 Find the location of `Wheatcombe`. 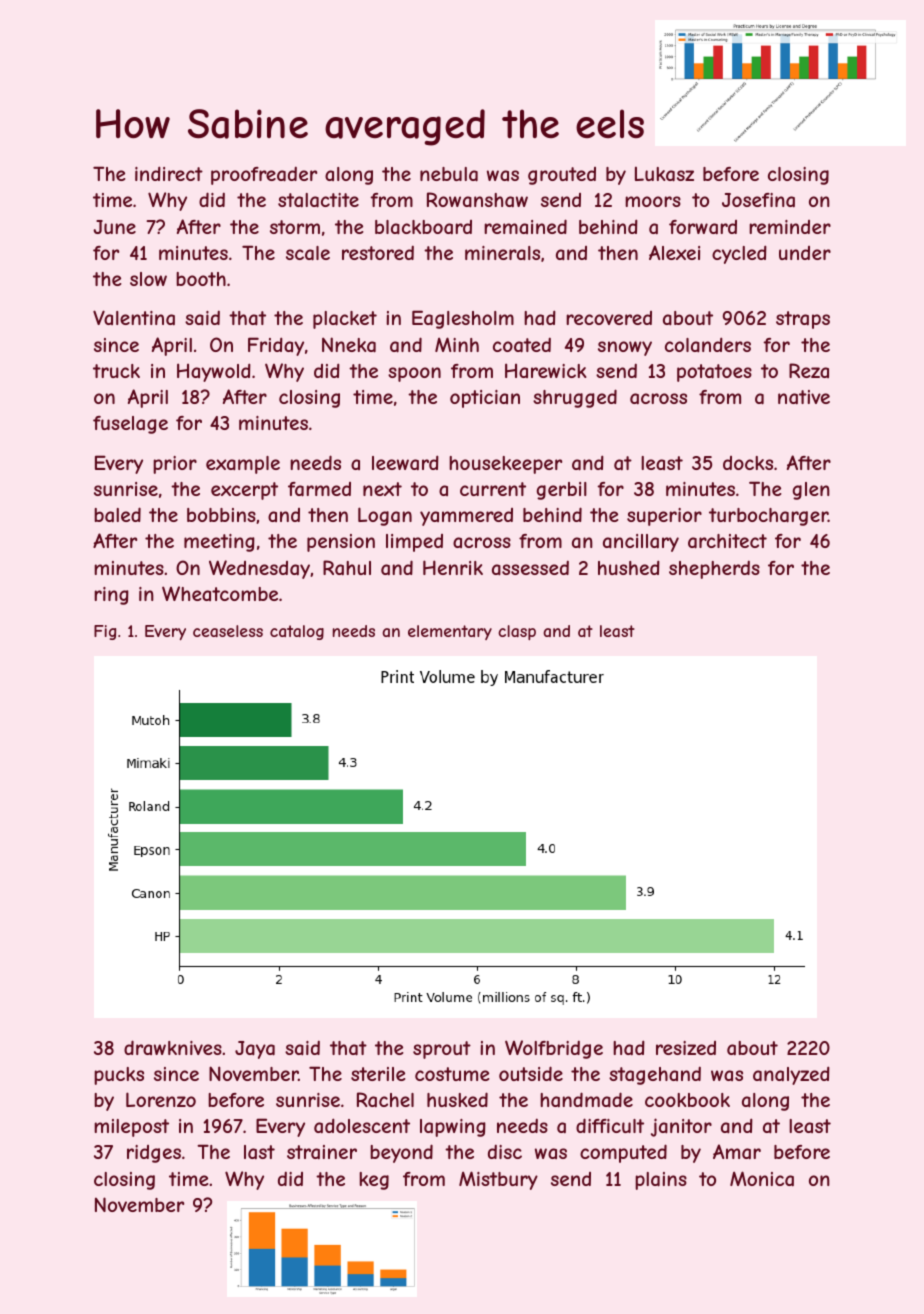

Wheatcombe is located at coordinates (220, 593).
